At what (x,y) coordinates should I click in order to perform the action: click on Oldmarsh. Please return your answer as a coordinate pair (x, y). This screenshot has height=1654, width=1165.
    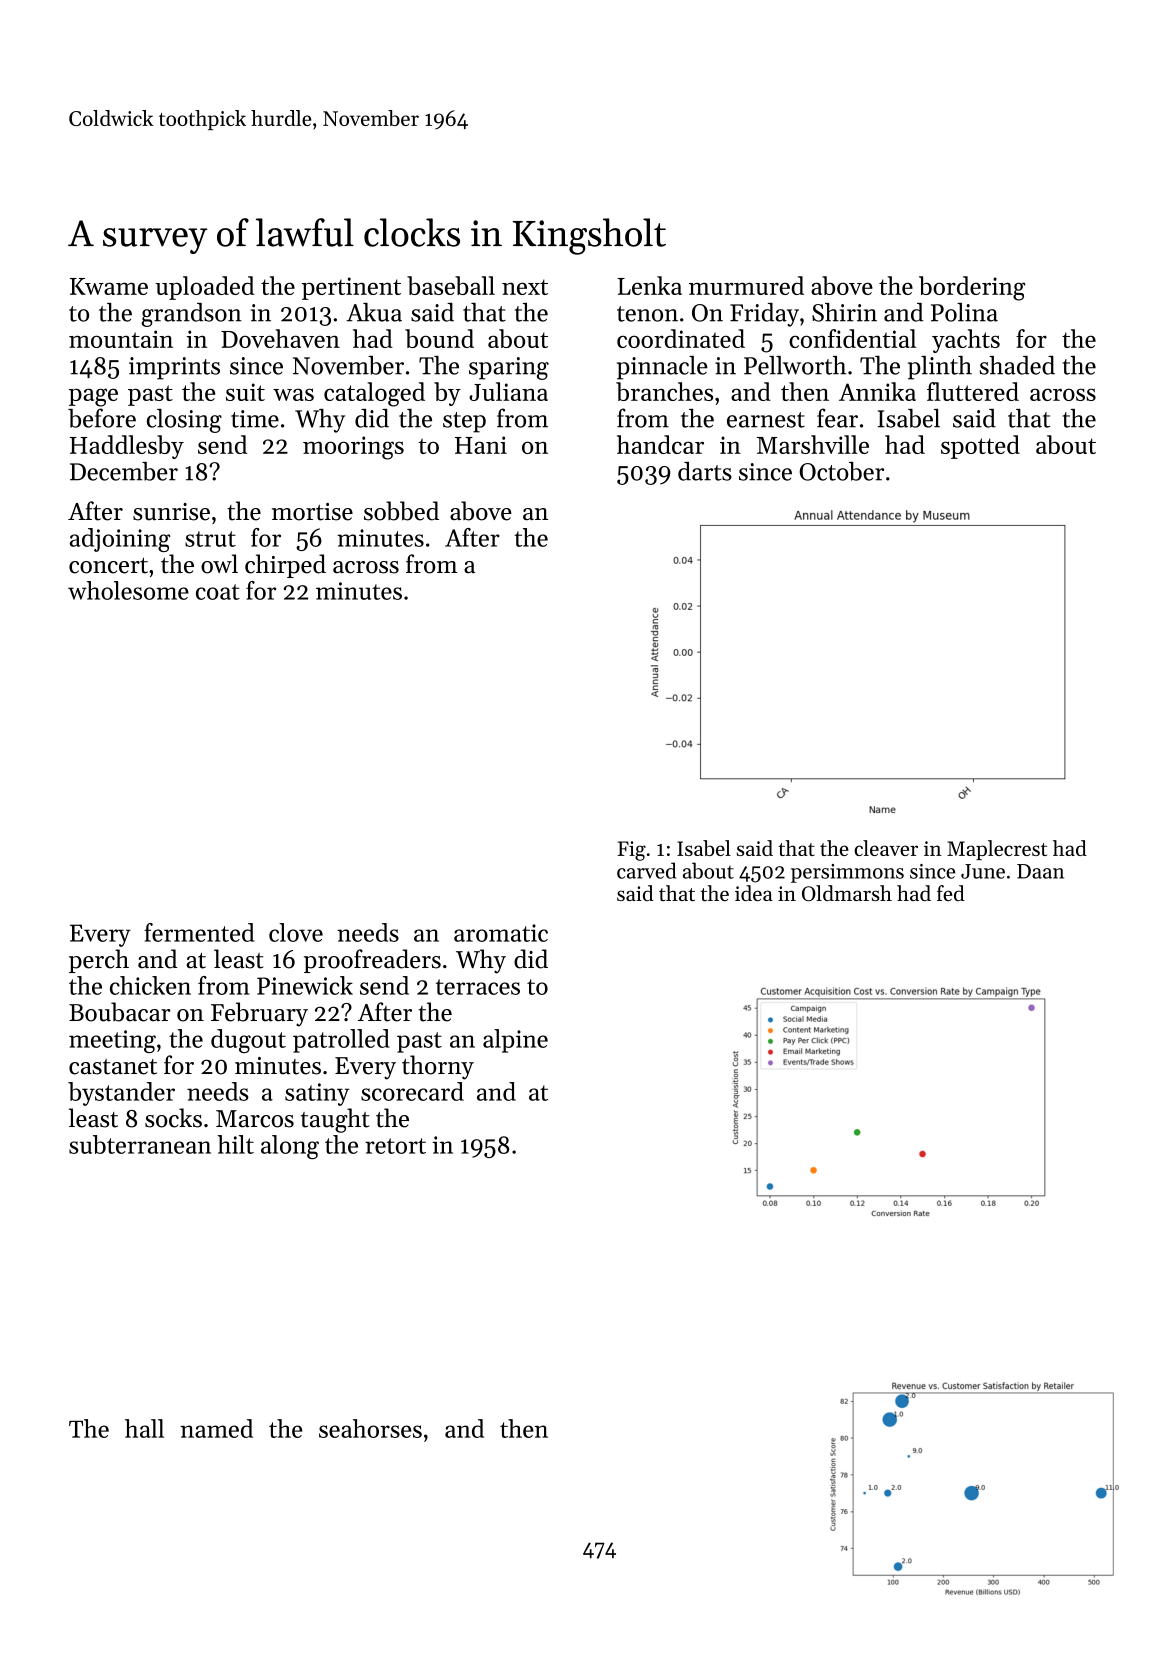
    Looking at the image, I should click on (847, 893).
